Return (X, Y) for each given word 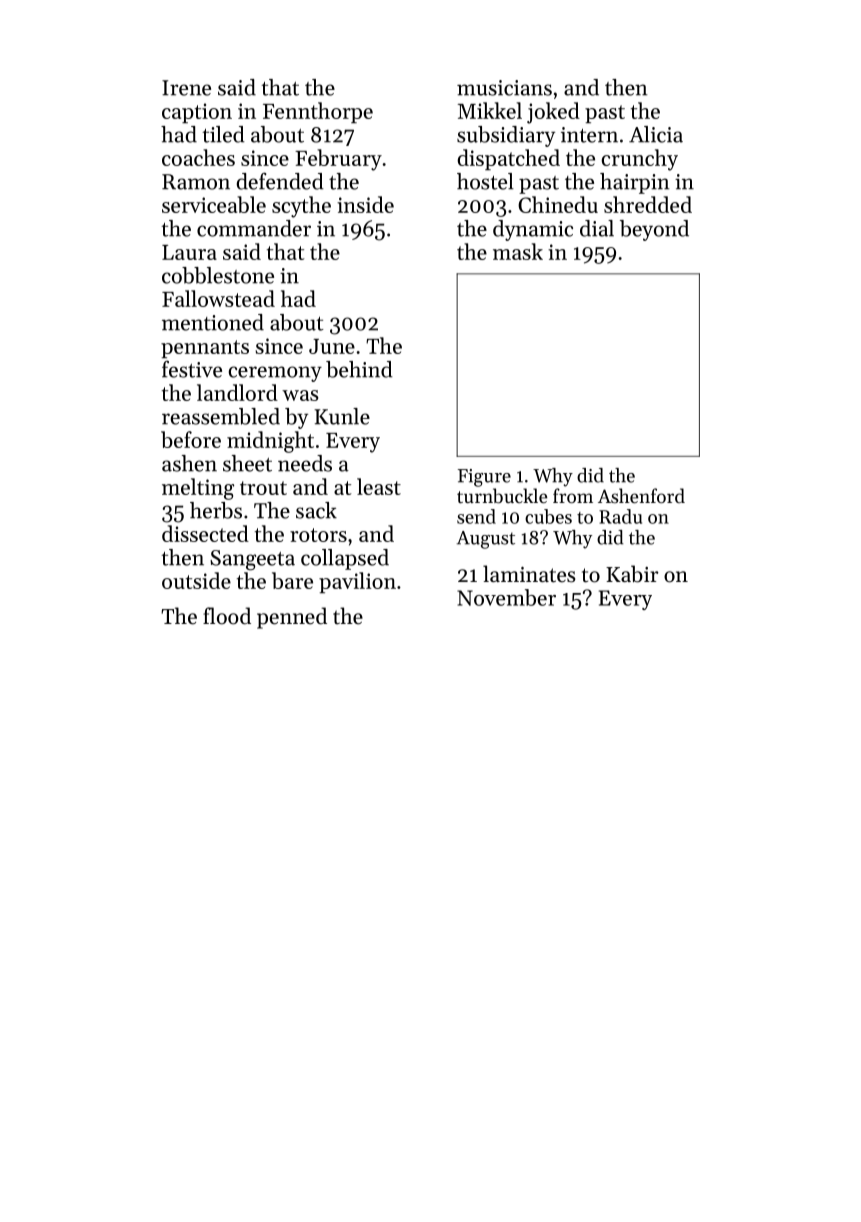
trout (263, 488)
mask (518, 251)
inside (365, 204)
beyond (654, 230)
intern (589, 135)
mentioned (213, 322)
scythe (301, 207)
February (338, 160)
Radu (620, 516)
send (476, 516)
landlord (237, 392)
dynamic (533, 230)
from (573, 495)
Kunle (342, 416)
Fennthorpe (318, 112)
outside (196, 580)
